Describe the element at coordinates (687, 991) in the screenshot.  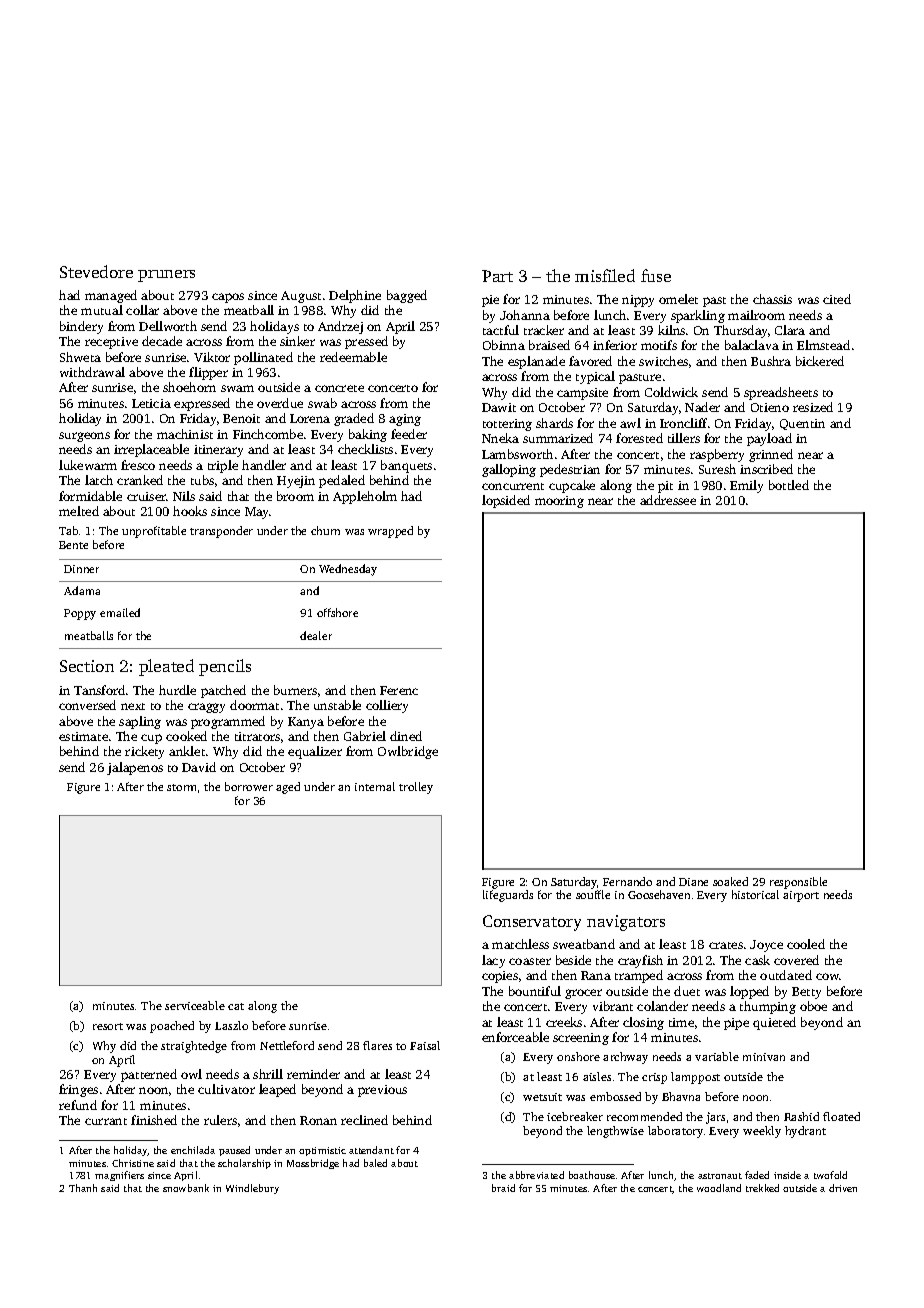
I see `duet` at that location.
